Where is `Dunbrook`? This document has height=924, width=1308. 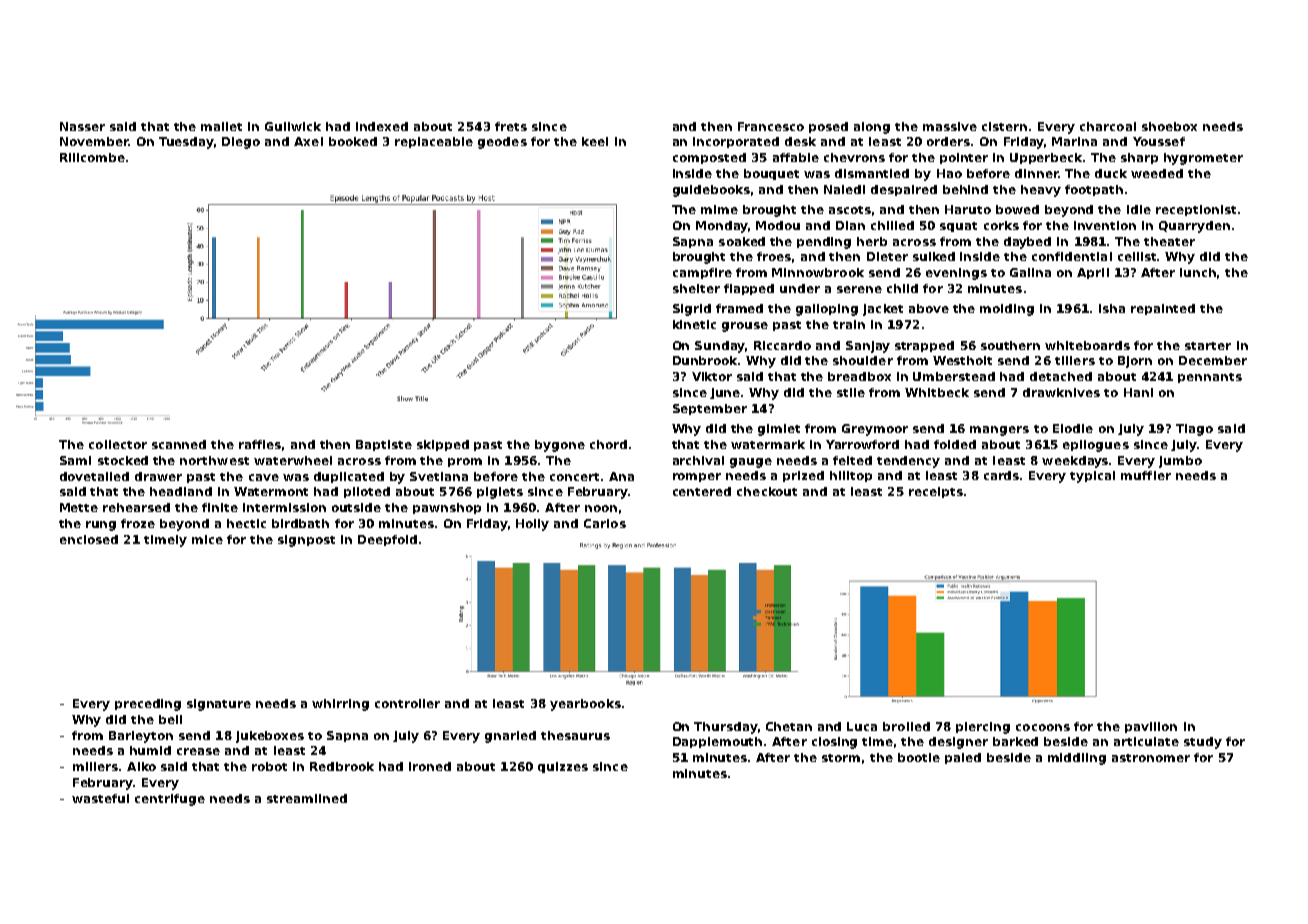
Dunbrook is located at coordinates (706, 360).
